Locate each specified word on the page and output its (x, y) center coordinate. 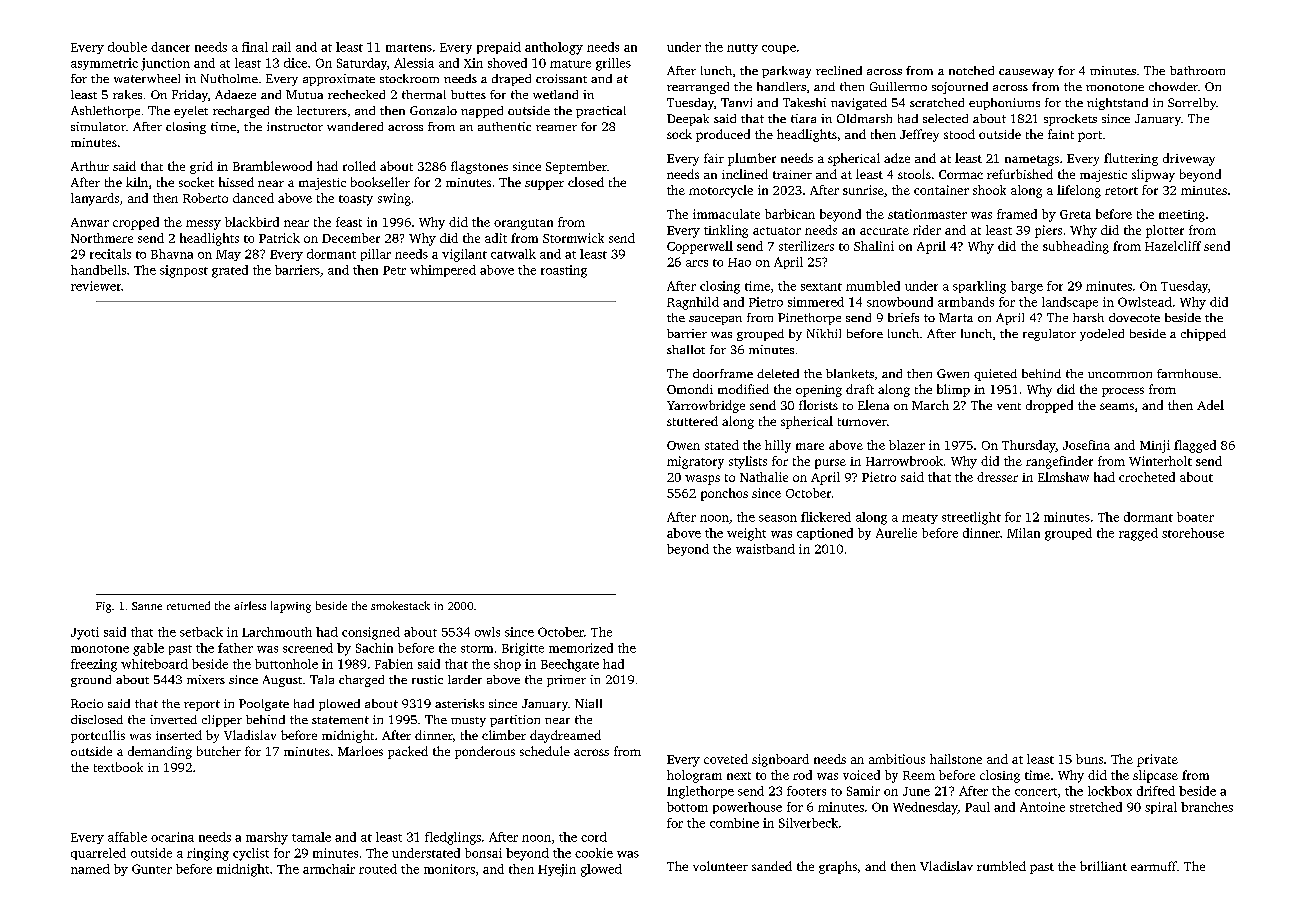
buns (1089, 759)
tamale (311, 837)
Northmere (102, 238)
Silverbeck (808, 823)
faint (1061, 134)
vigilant (464, 255)
